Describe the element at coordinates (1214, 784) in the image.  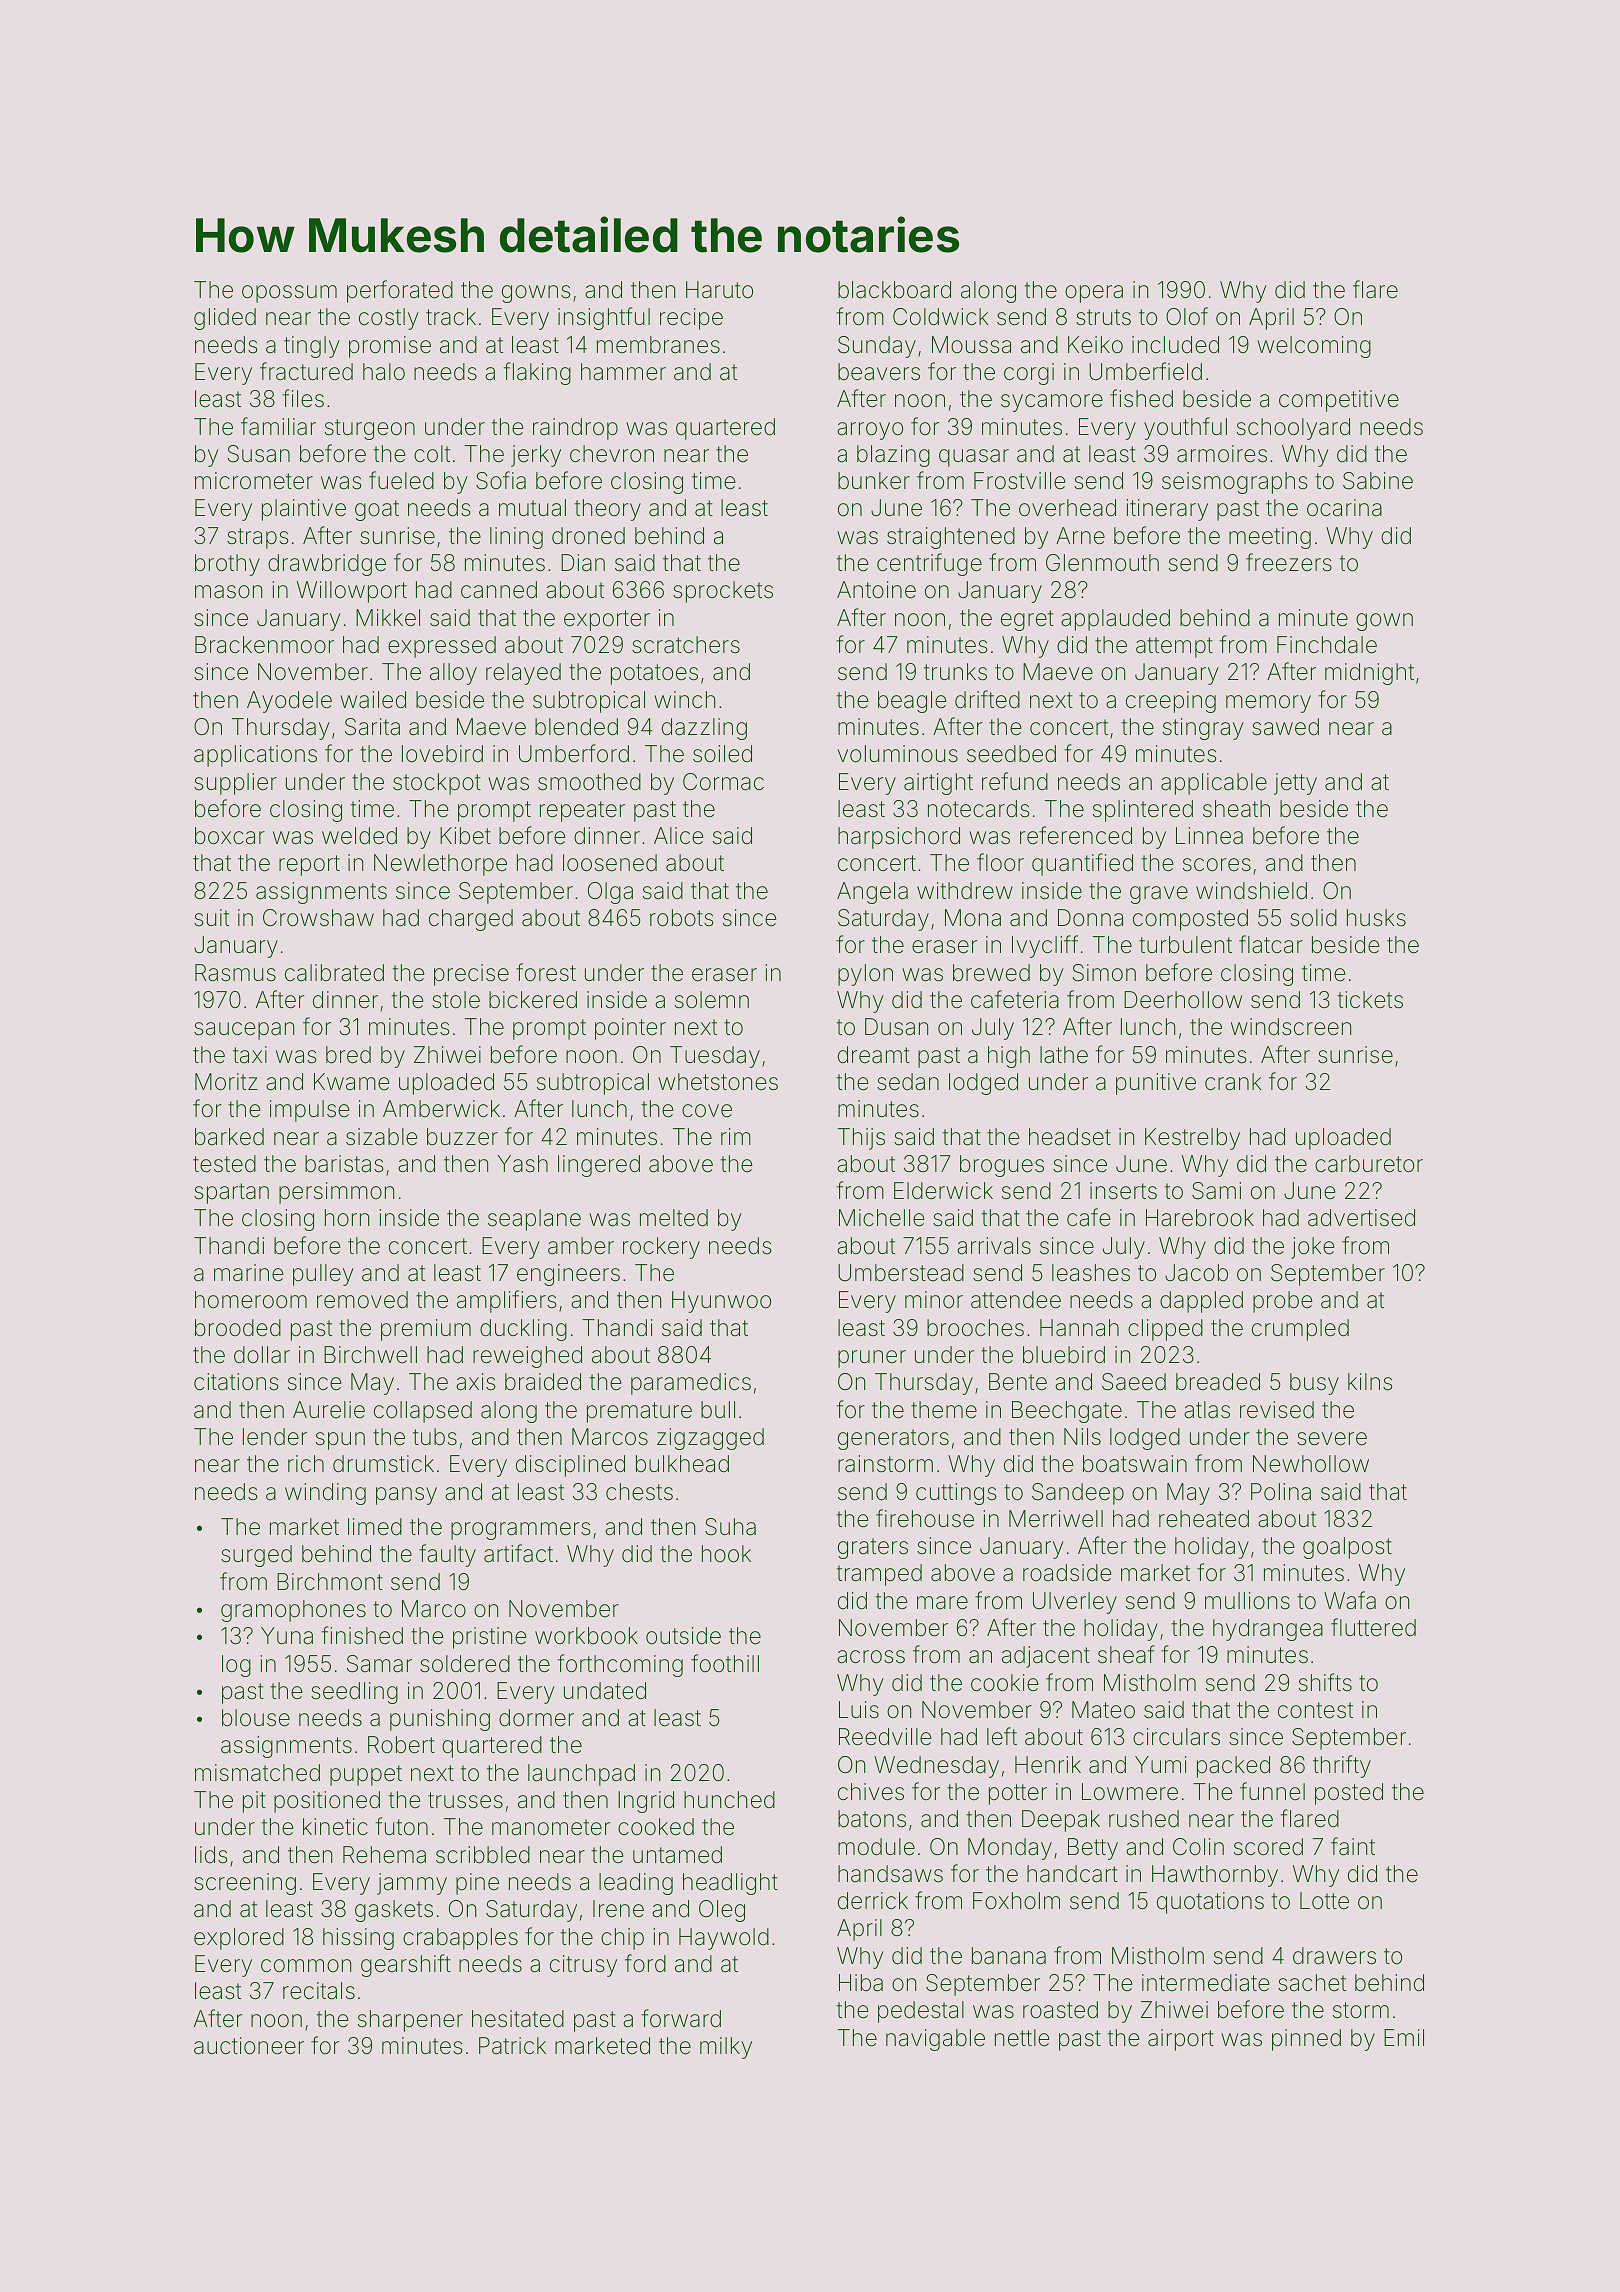
I see `applicable` at that location.
